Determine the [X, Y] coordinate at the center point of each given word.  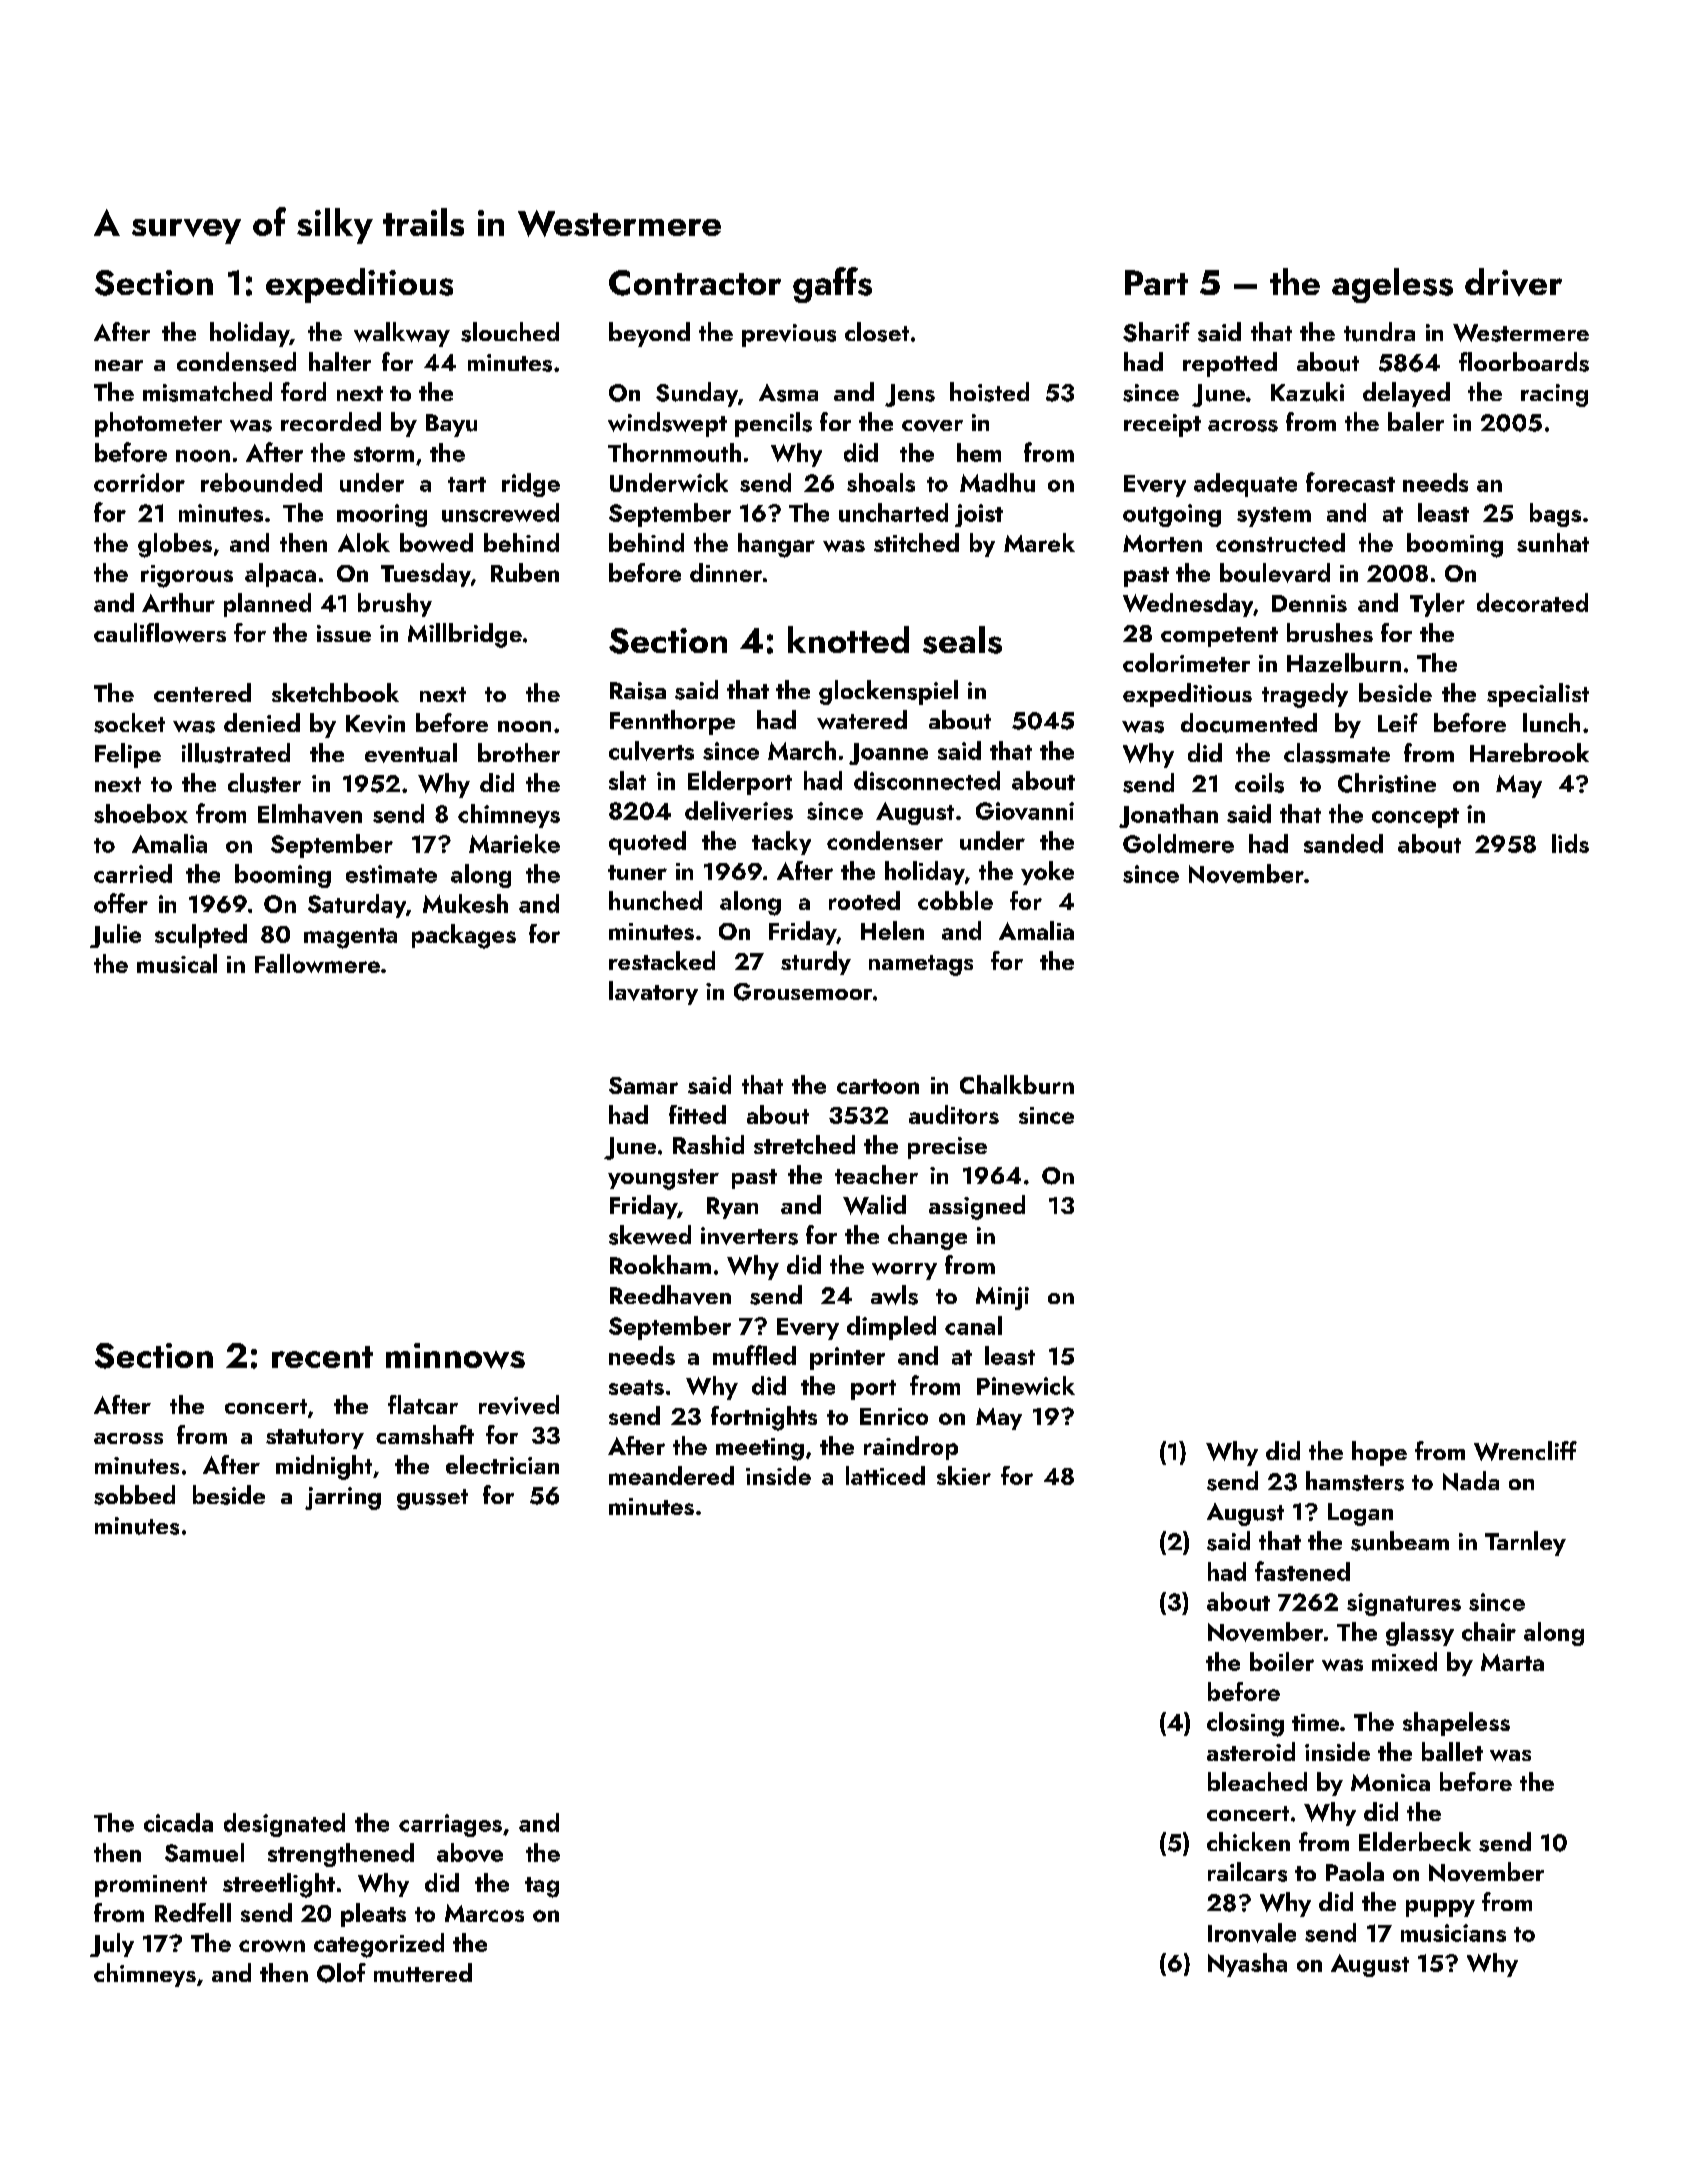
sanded [1343, 843]
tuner [637, 872]
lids [1570, 843]
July [112, 1945]
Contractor [695, 283]
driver [1513, 282]
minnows [455, 1356]
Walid [874, 1205]
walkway [402, 334]
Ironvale [1252, 1933]
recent [322, 1357]
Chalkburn [1017, 1084]
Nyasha [1247, 1965]
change [927, 1237]
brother [519, 752]
